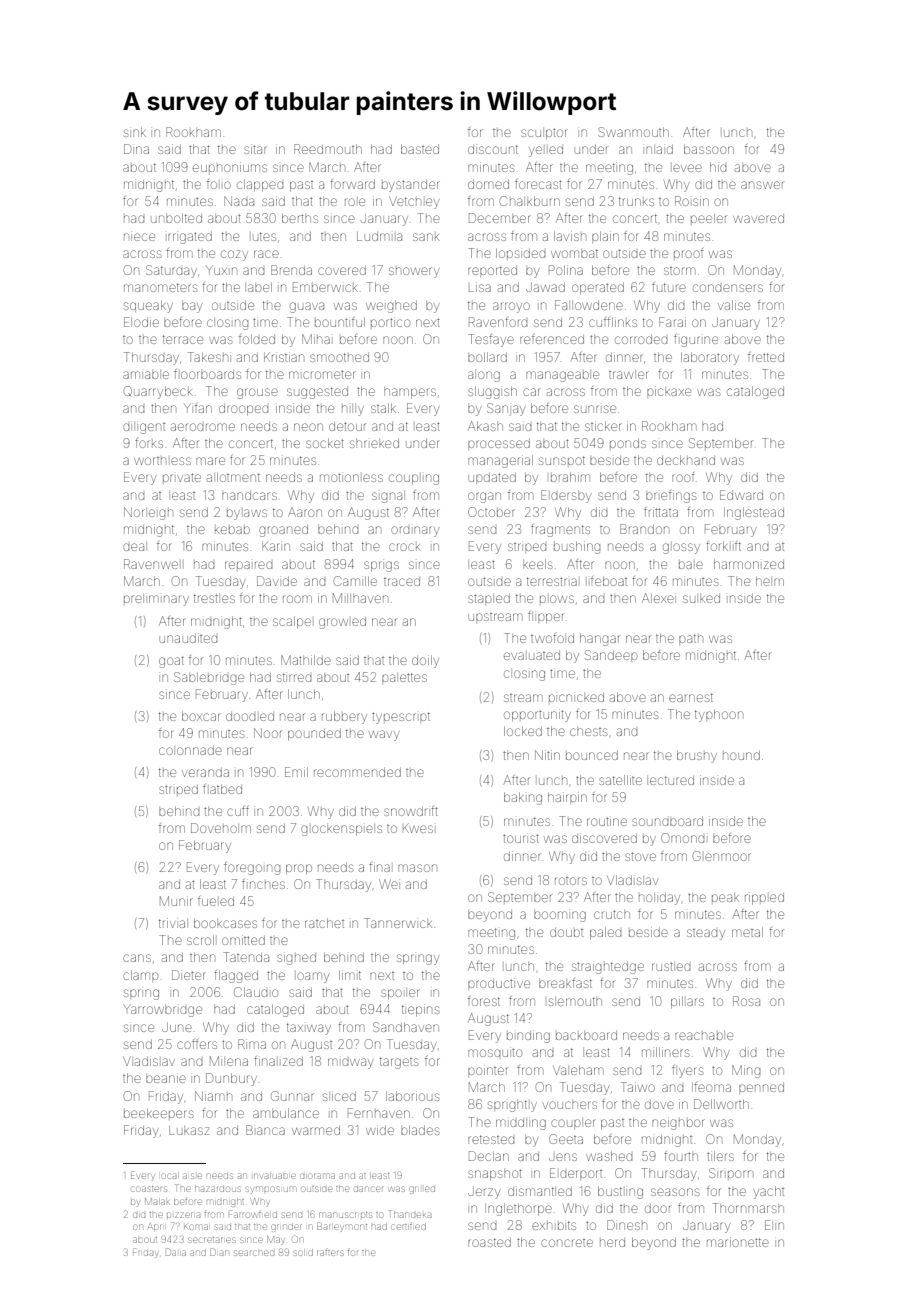 Image resolution: width=908 pixels, height=1316 pixels. Describe the element at coordinates (766, 357) in the screenshot. I see `fretted` at that location.
